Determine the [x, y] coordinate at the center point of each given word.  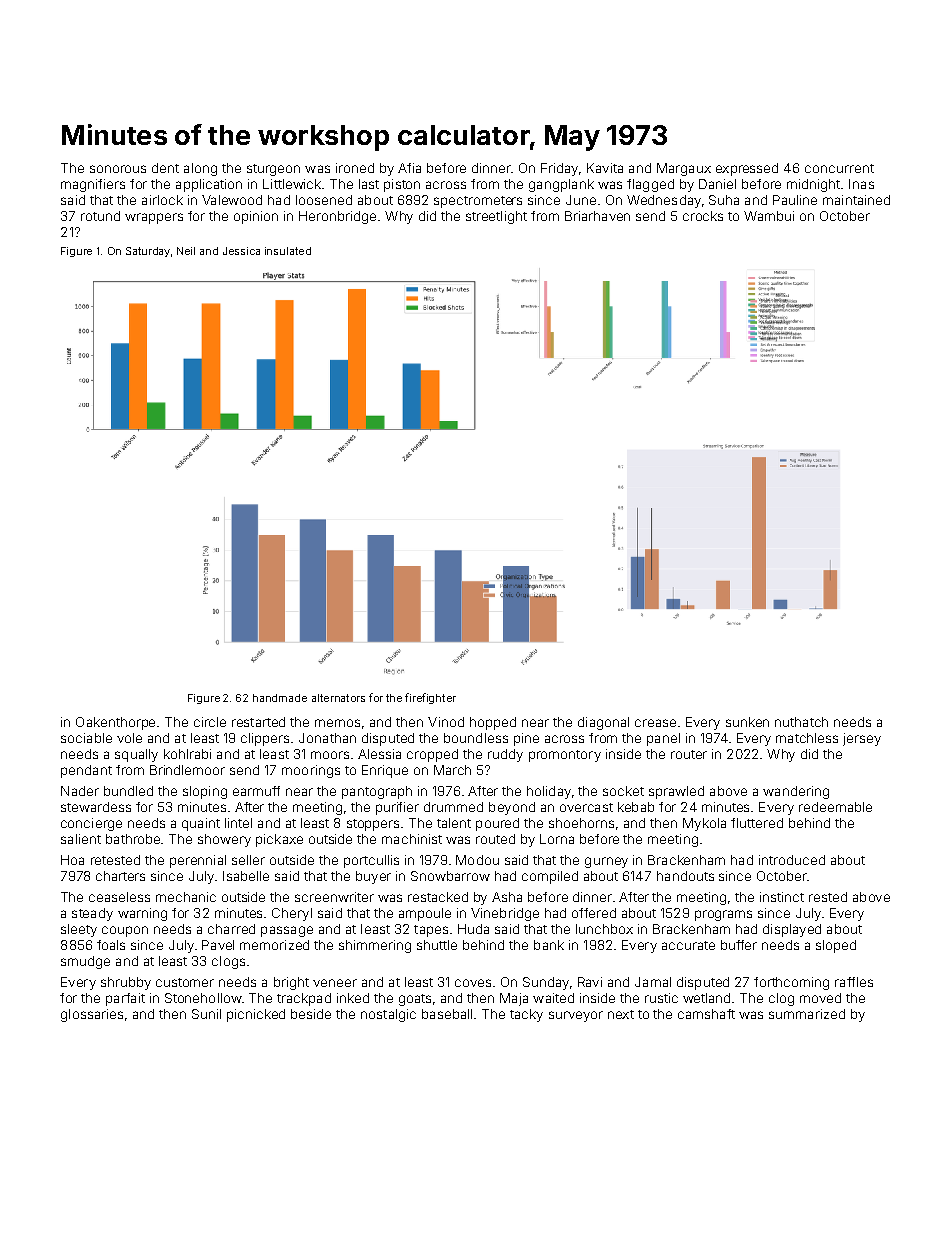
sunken [747, 722]
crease [655, 723]
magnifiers [93, 185]
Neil [186, 251]
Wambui [769, 216]
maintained [856, 200]
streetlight [496, 217]
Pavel [218, 945]
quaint [201, 824]
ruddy [505, 755]
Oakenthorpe [115, 723]
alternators [338, 698]
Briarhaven [597, 216]
